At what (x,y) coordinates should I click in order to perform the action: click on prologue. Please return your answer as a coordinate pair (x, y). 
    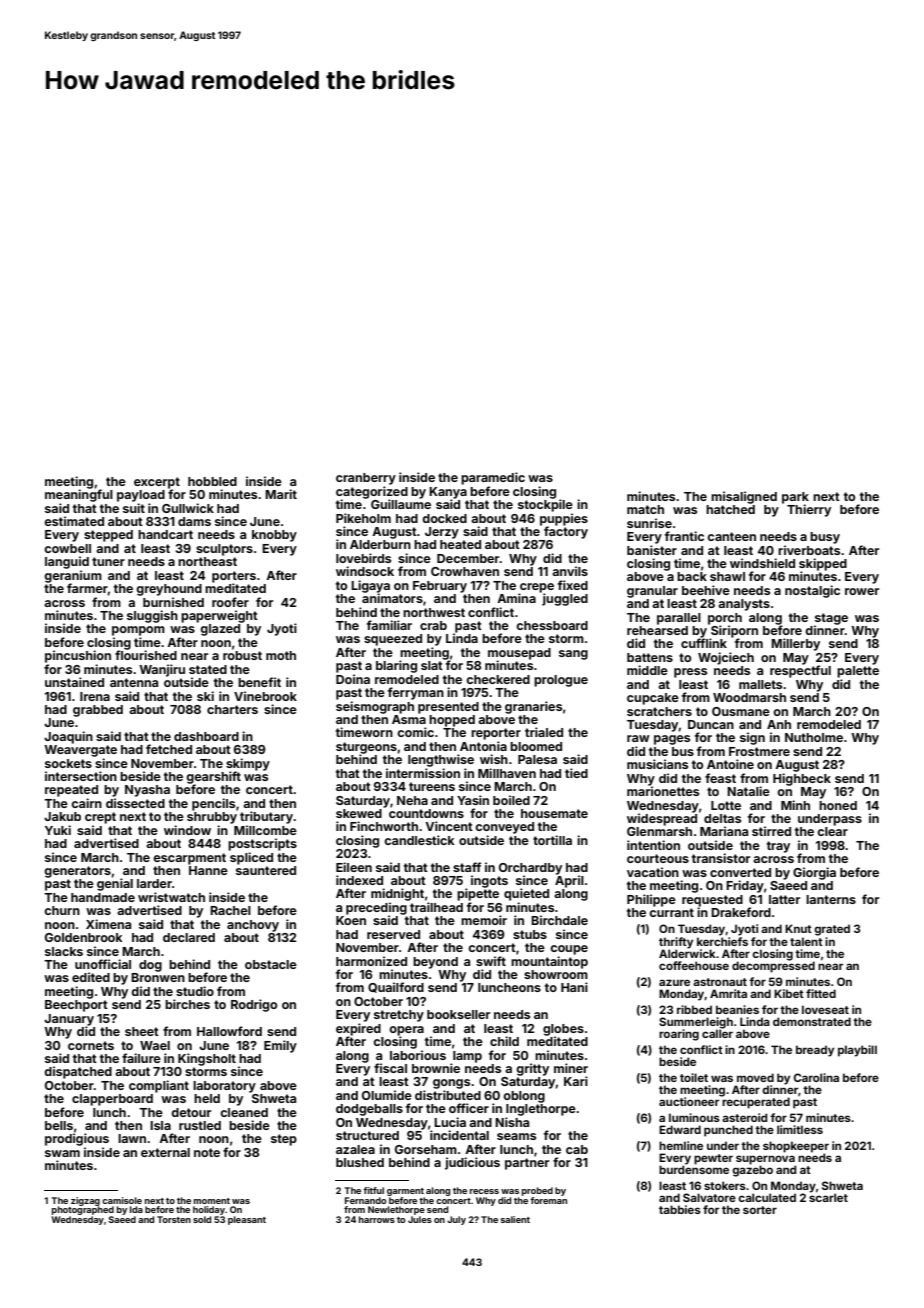
    Looking at the image, I should click on (561, 681).
